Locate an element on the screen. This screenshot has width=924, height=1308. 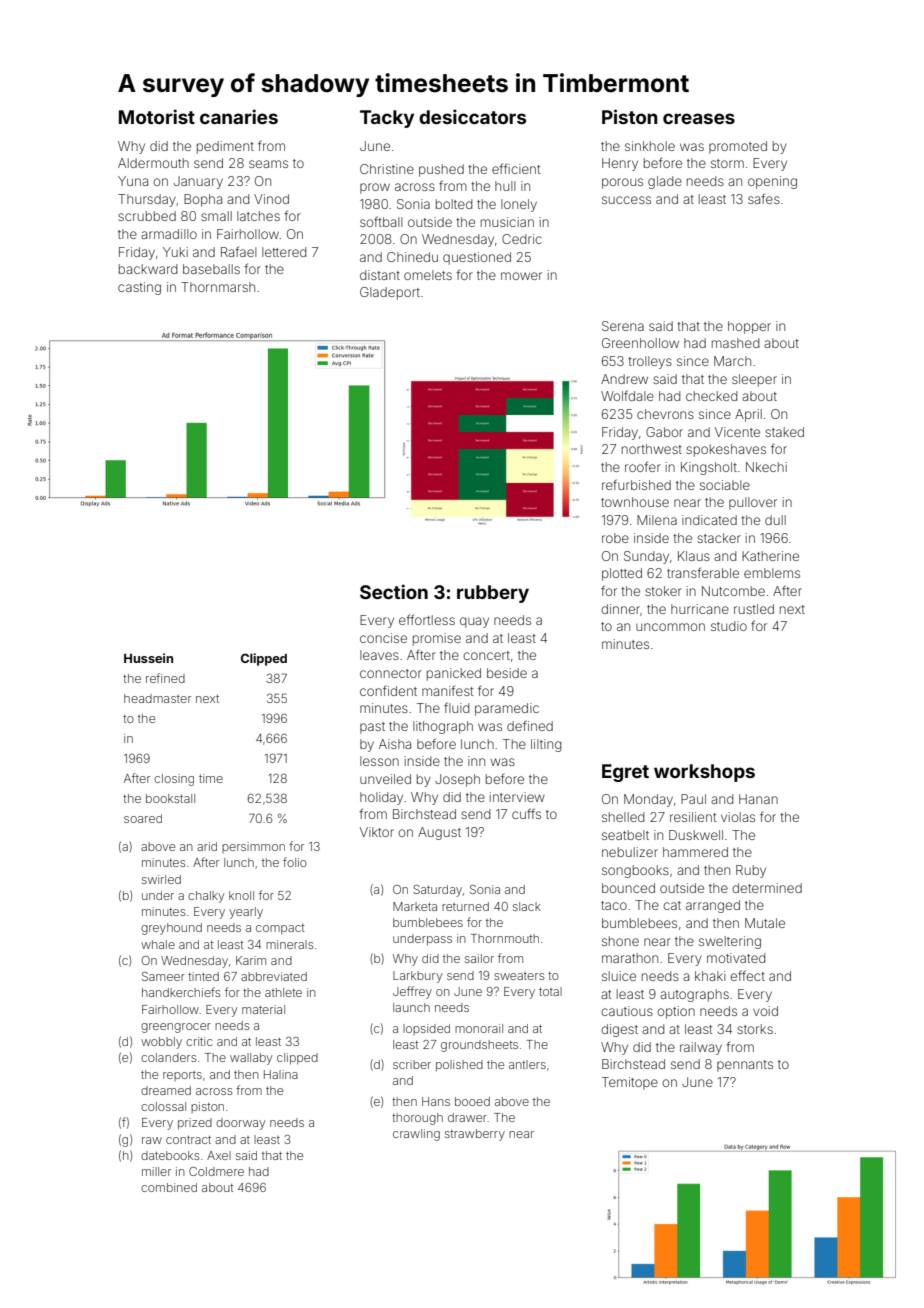
canaries is located at coordinates (239, 116).
